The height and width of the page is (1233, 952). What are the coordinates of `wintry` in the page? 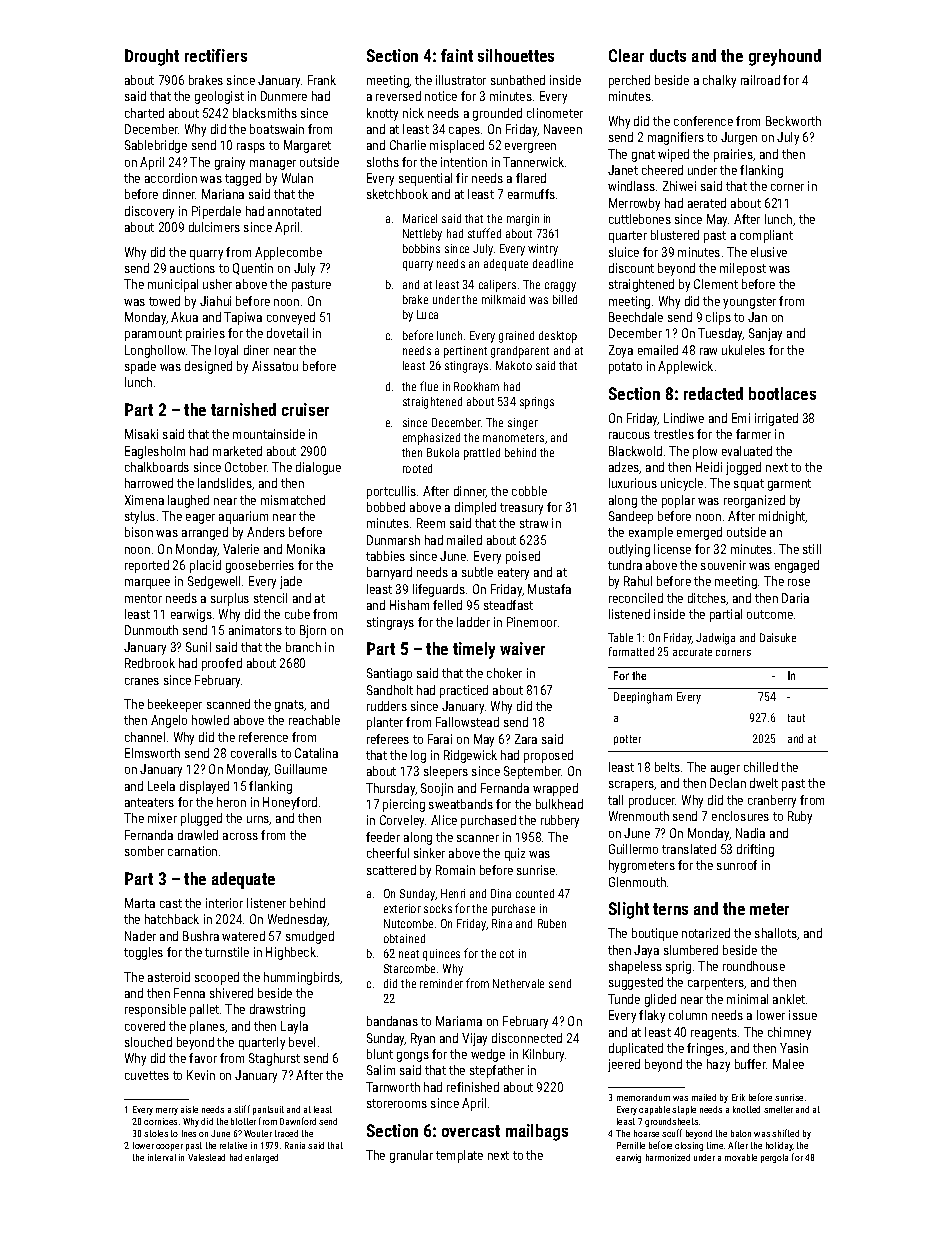 It's located at (543, 250).
